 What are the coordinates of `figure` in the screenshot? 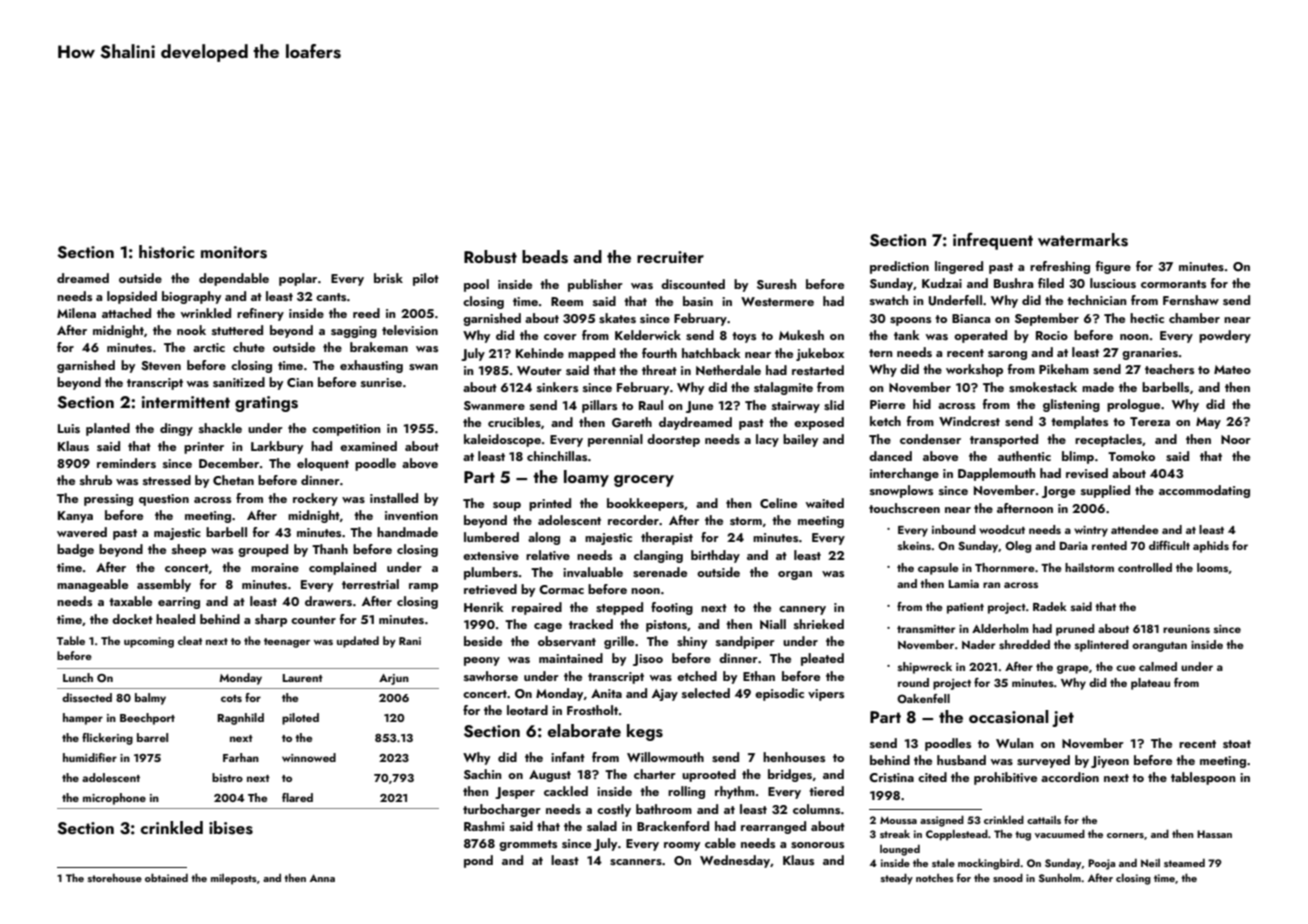 It's located at (1113, 267).
